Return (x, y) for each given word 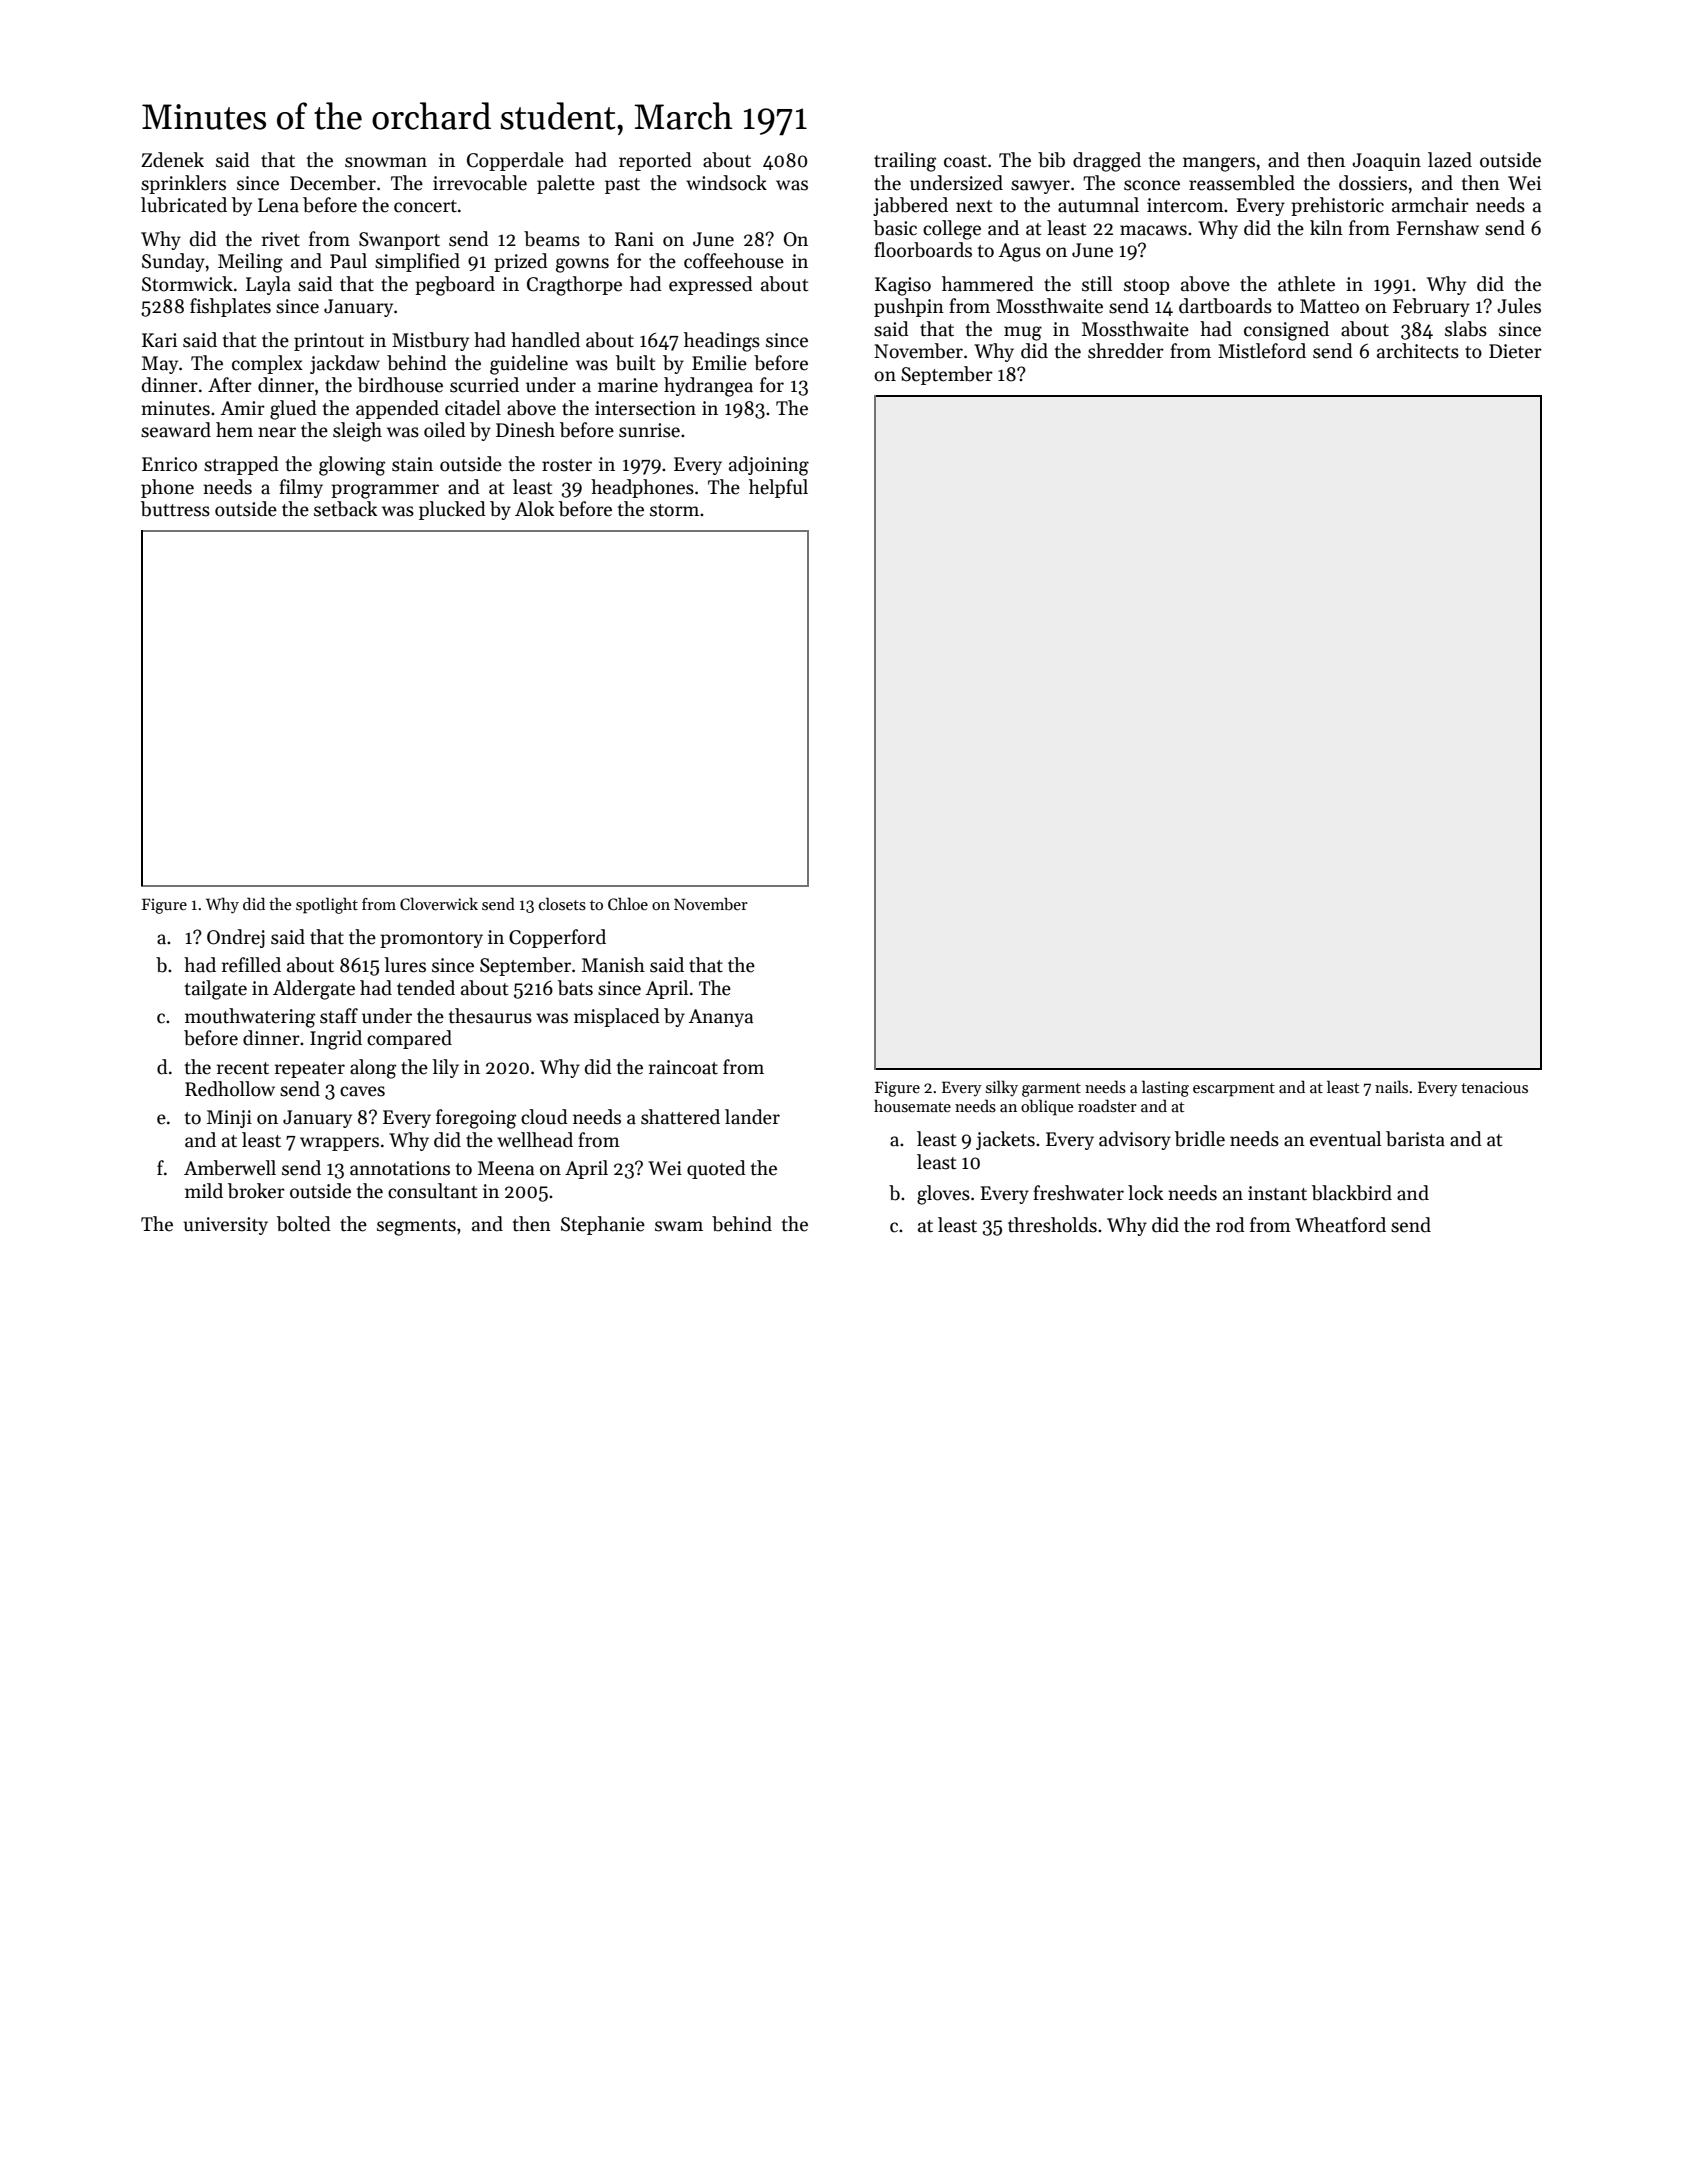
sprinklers (183, 184)
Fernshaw (1437, 228)
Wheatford (1340, 1225)
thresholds (1052, 1225)
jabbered (910, 206)
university (225, 1226)
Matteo (1329, 306)
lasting (1165, 1088)
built (635, 363)
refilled (251, 965)
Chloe (628, 904)
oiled (445, 430)
